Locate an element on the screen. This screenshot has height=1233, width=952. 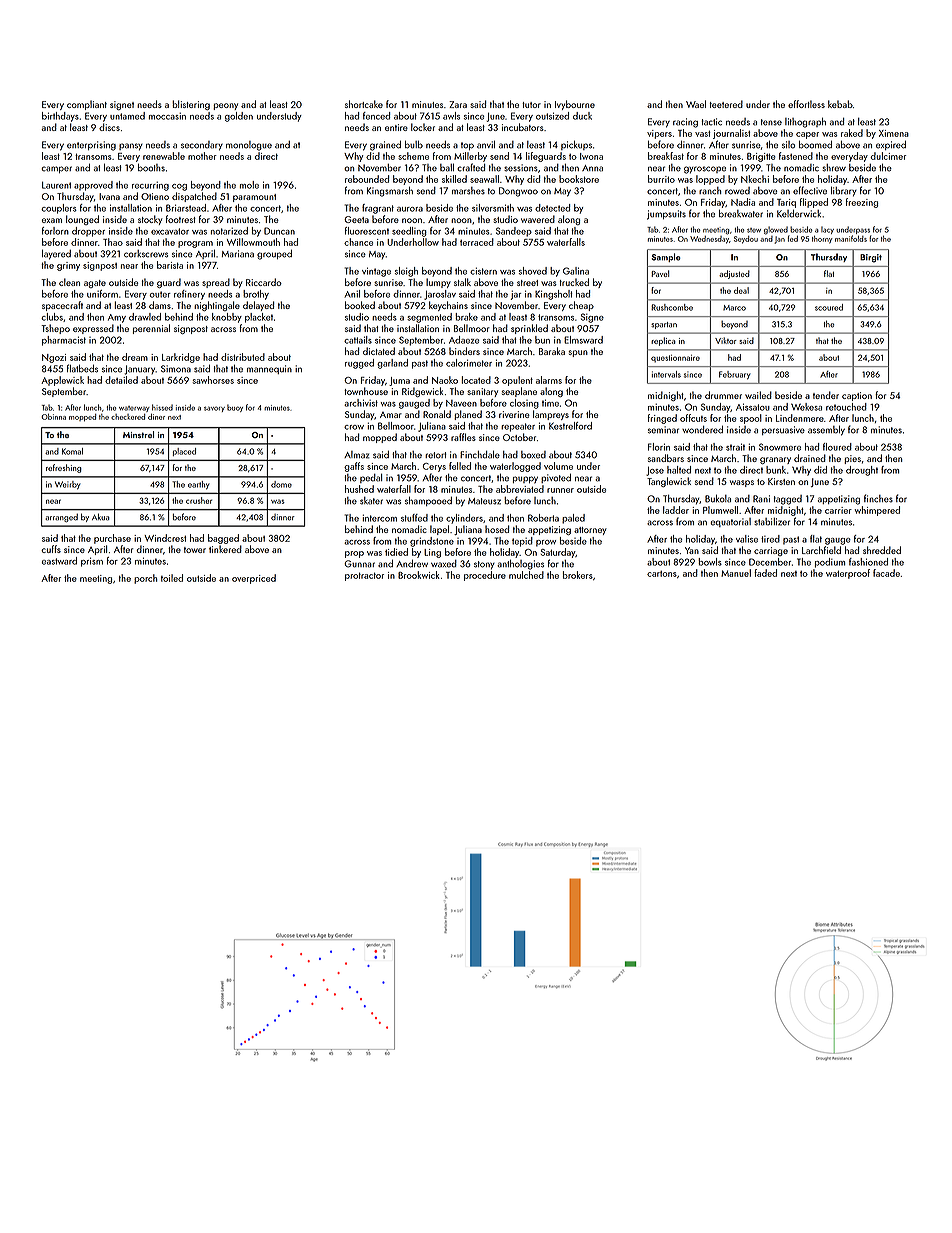
Akua is located at coordinates (101, 517).
